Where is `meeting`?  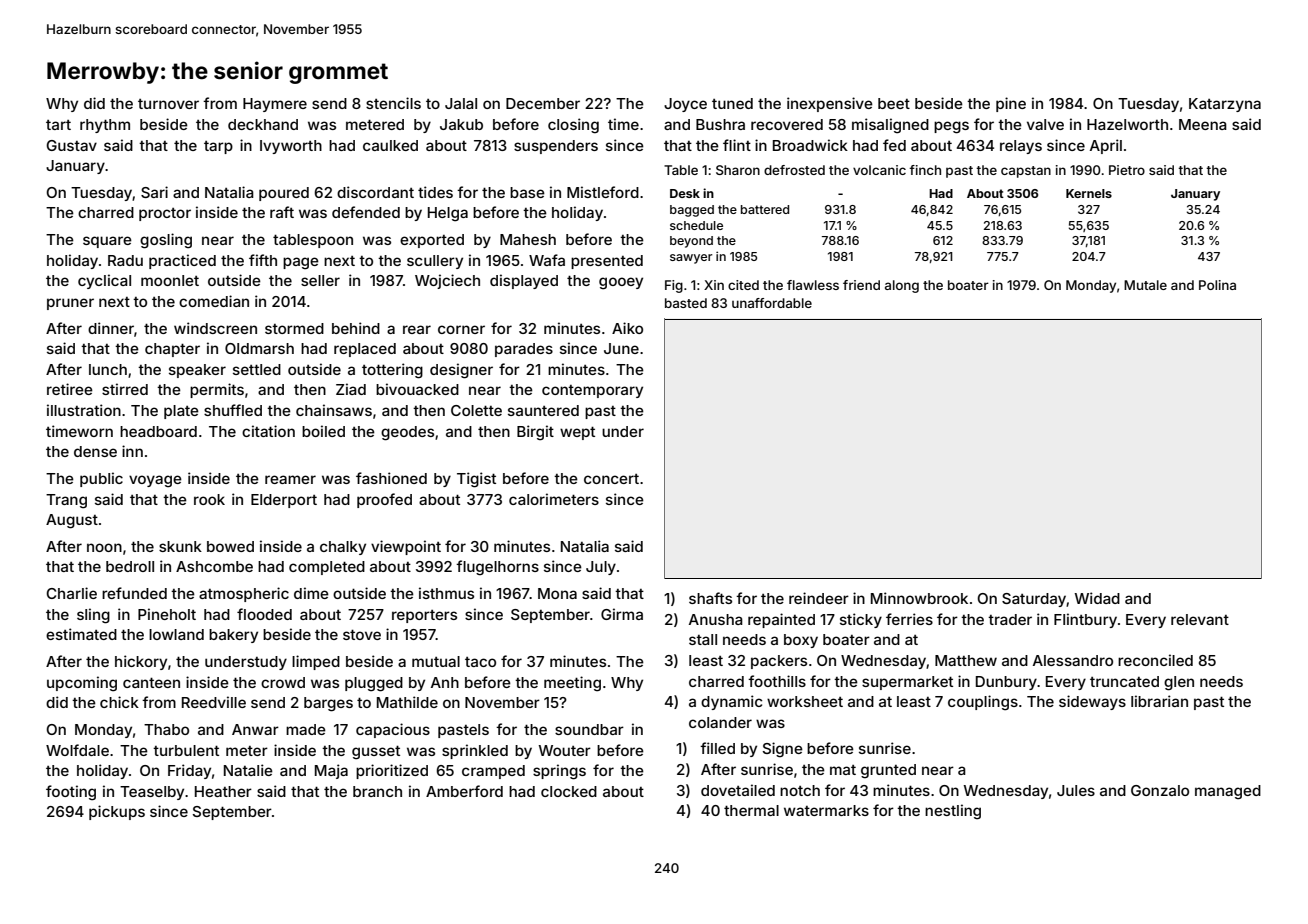 meeting is located at coordinates (572, 684).
